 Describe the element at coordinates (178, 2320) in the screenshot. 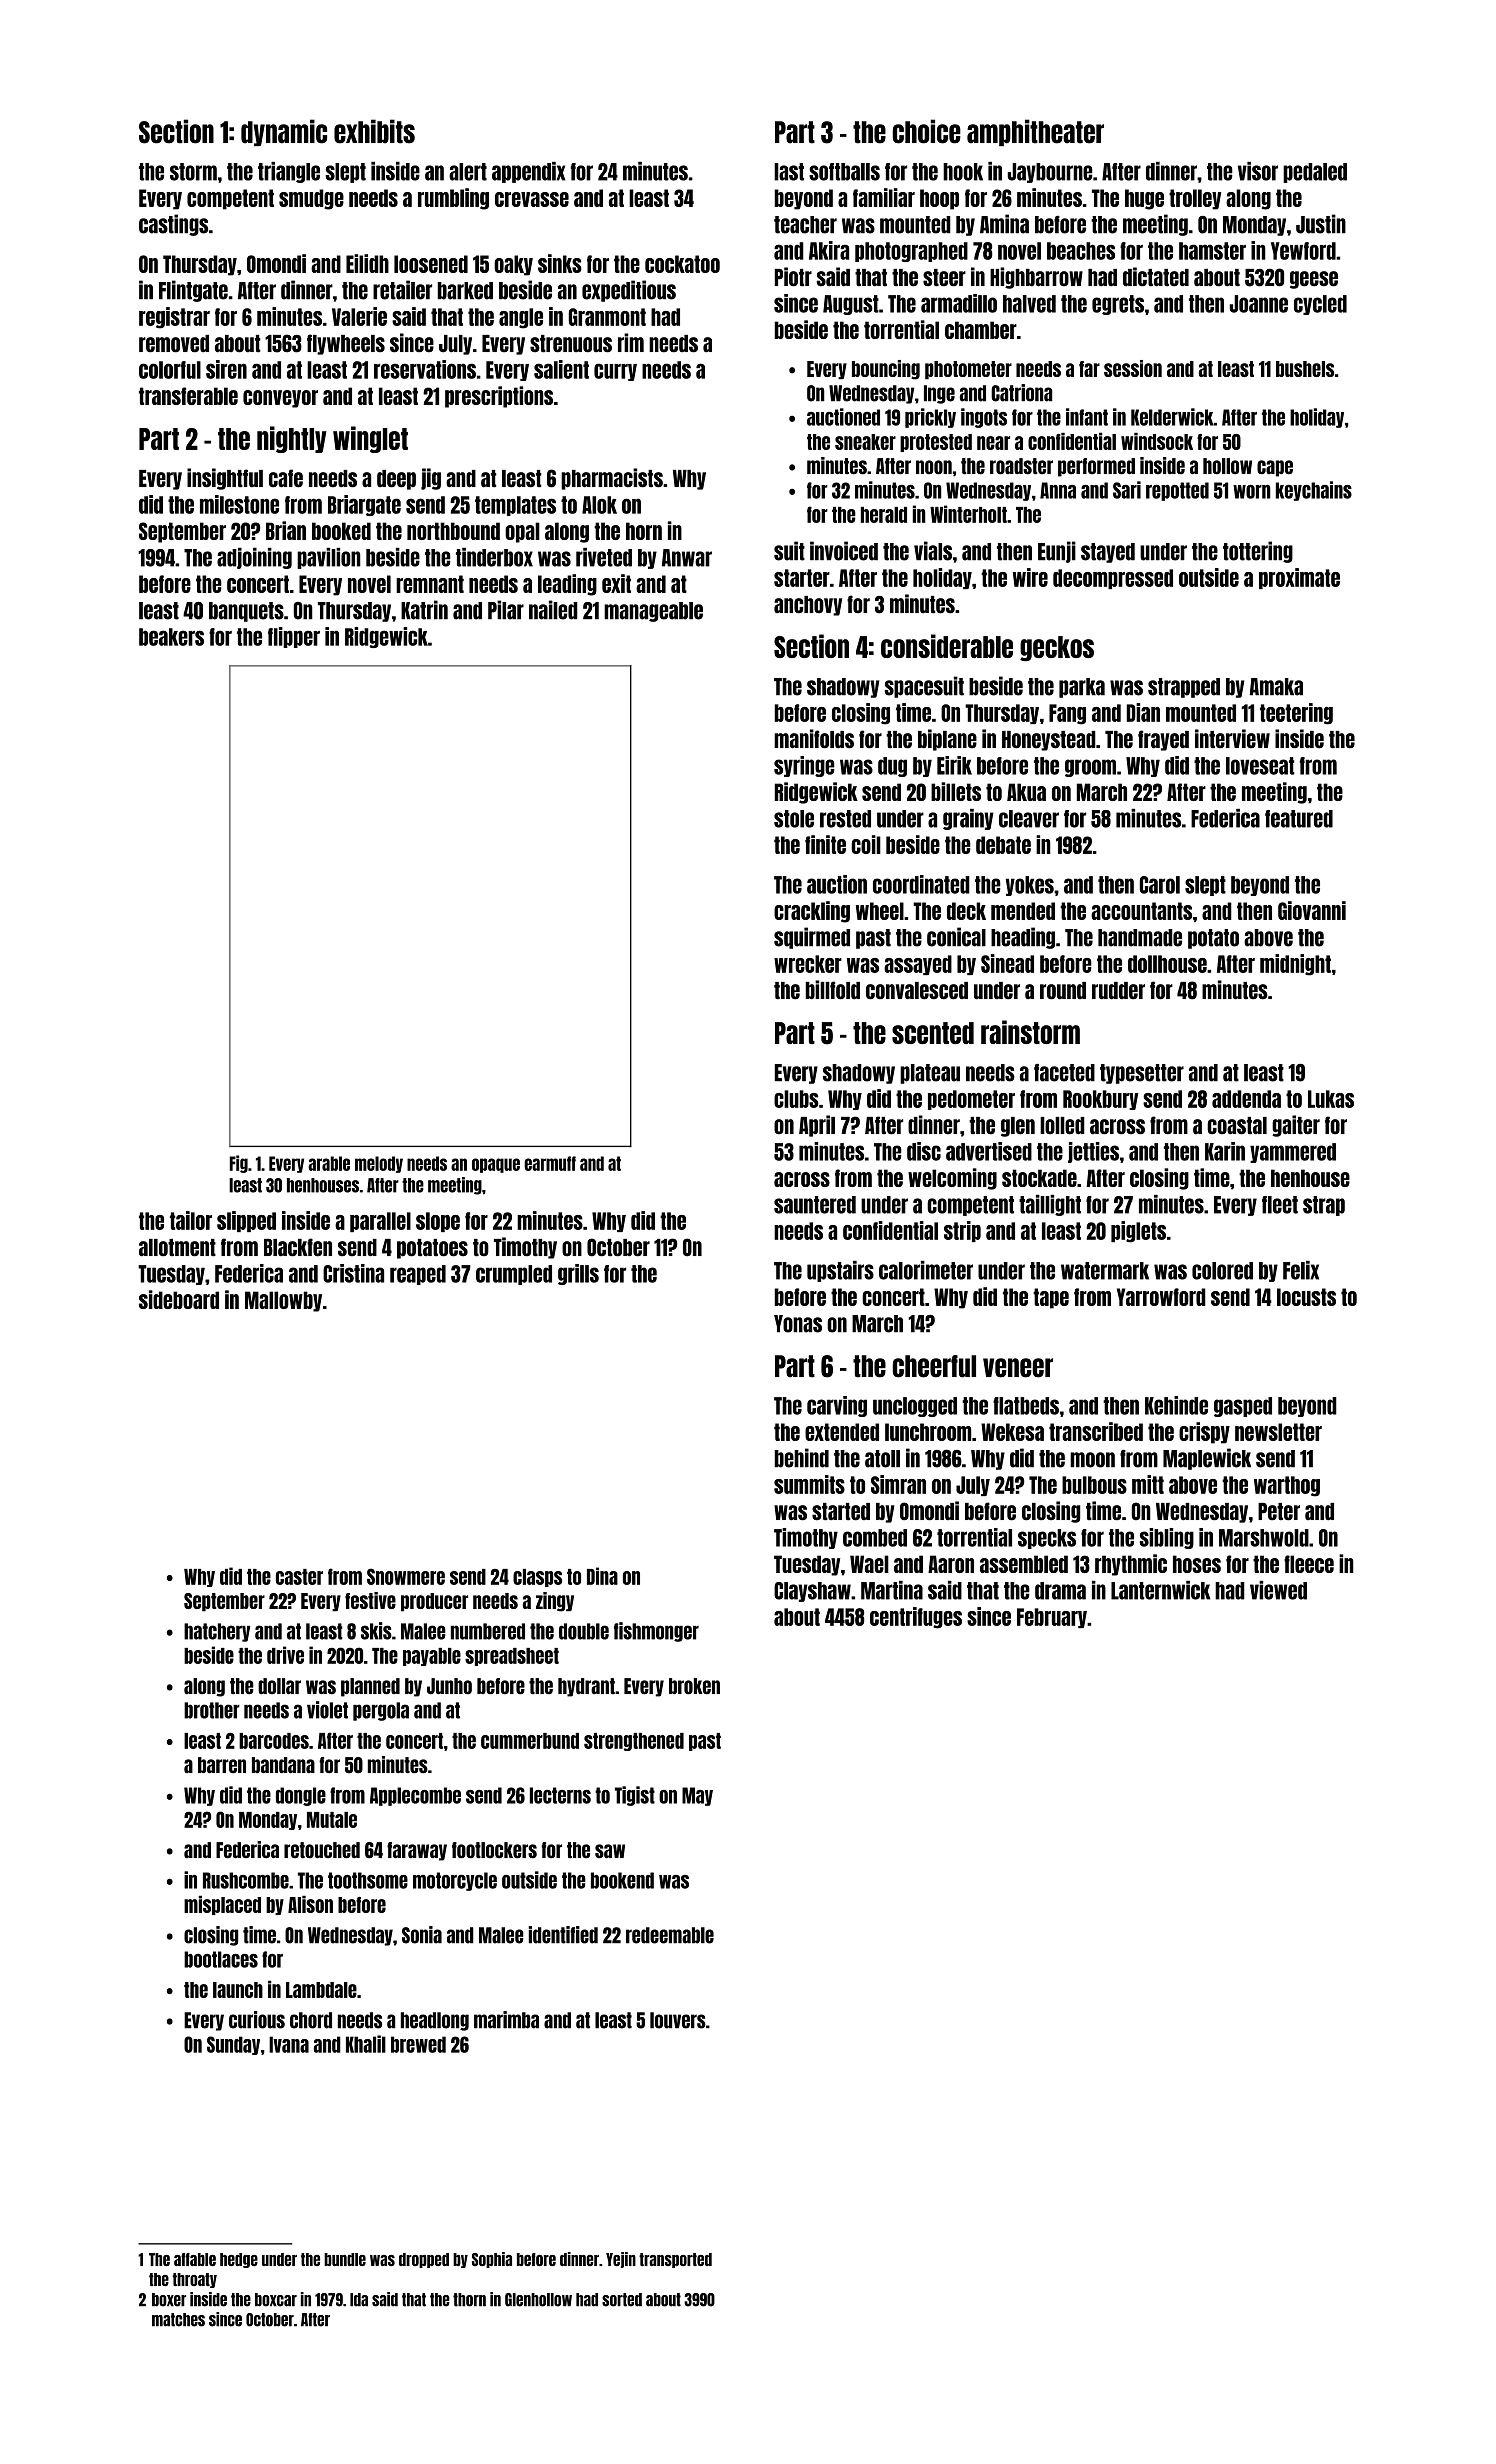

I see `matches` at that location.
